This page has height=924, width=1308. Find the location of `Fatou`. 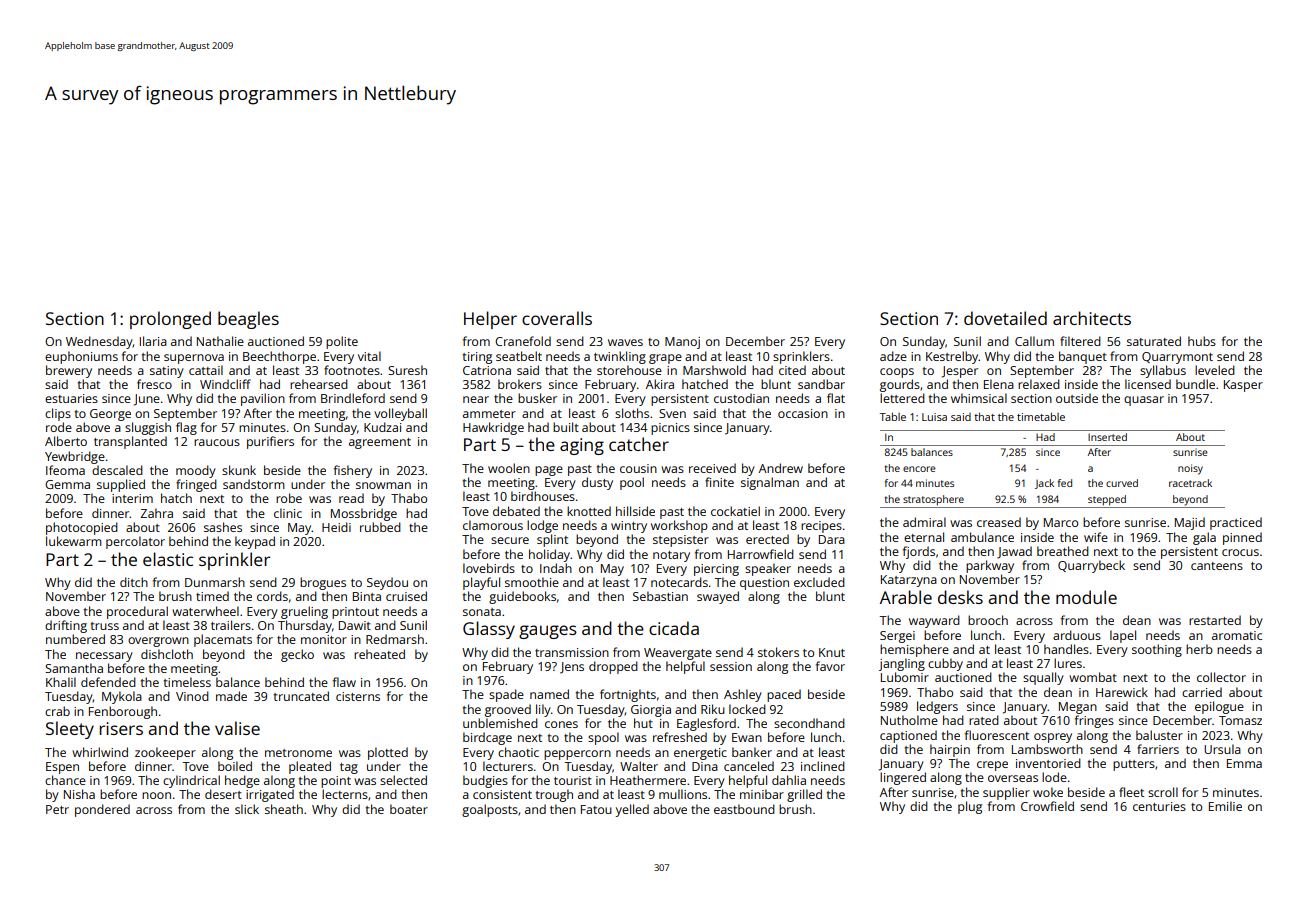

Fatou is located at coordinates (596, 809).
